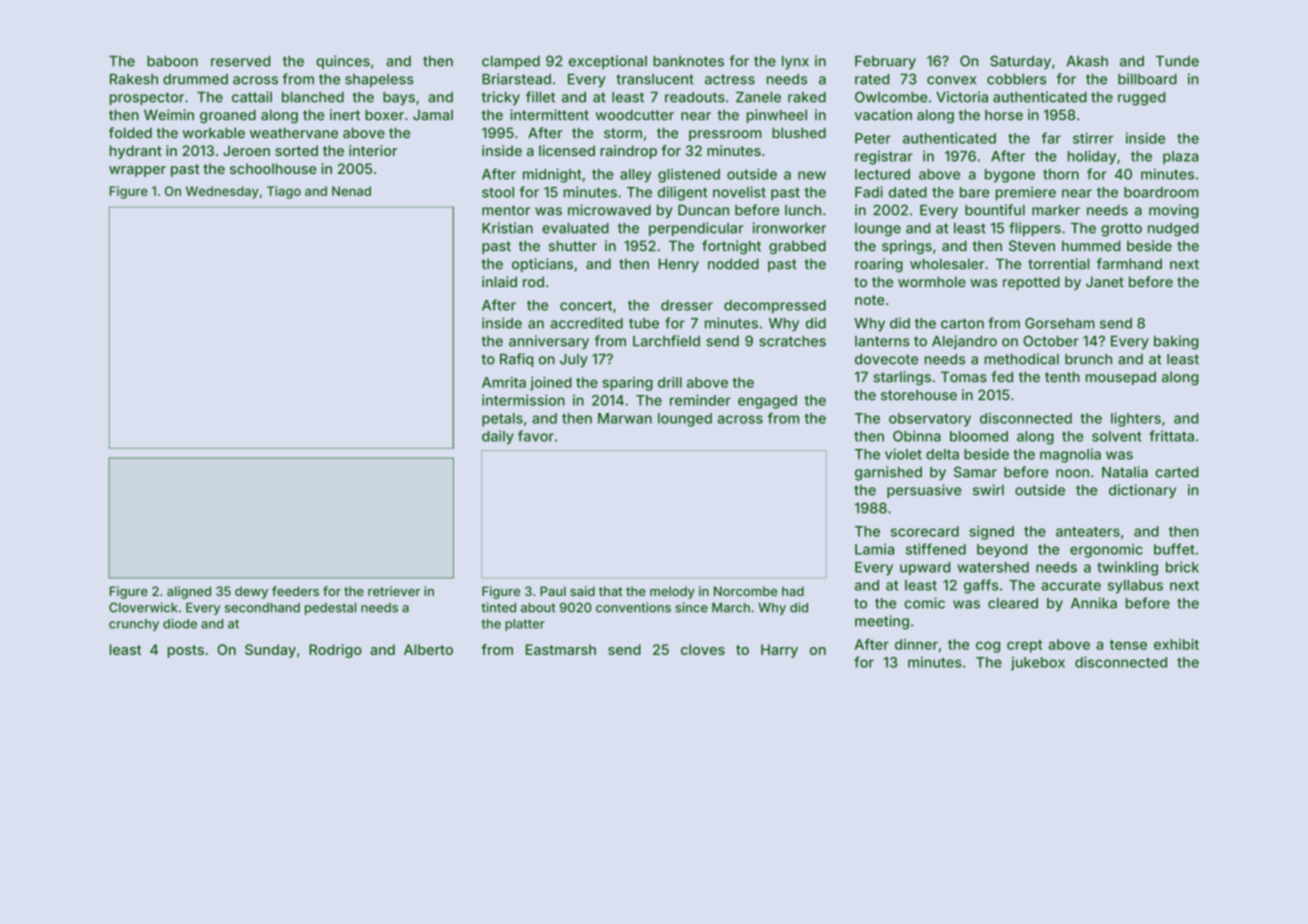 Image resolution: width=1308 pixels, height=924 pixels. What do you see at coordinates (343, 62) in the screenshot?
I see `quinces` at bounding box center [343, 62].
